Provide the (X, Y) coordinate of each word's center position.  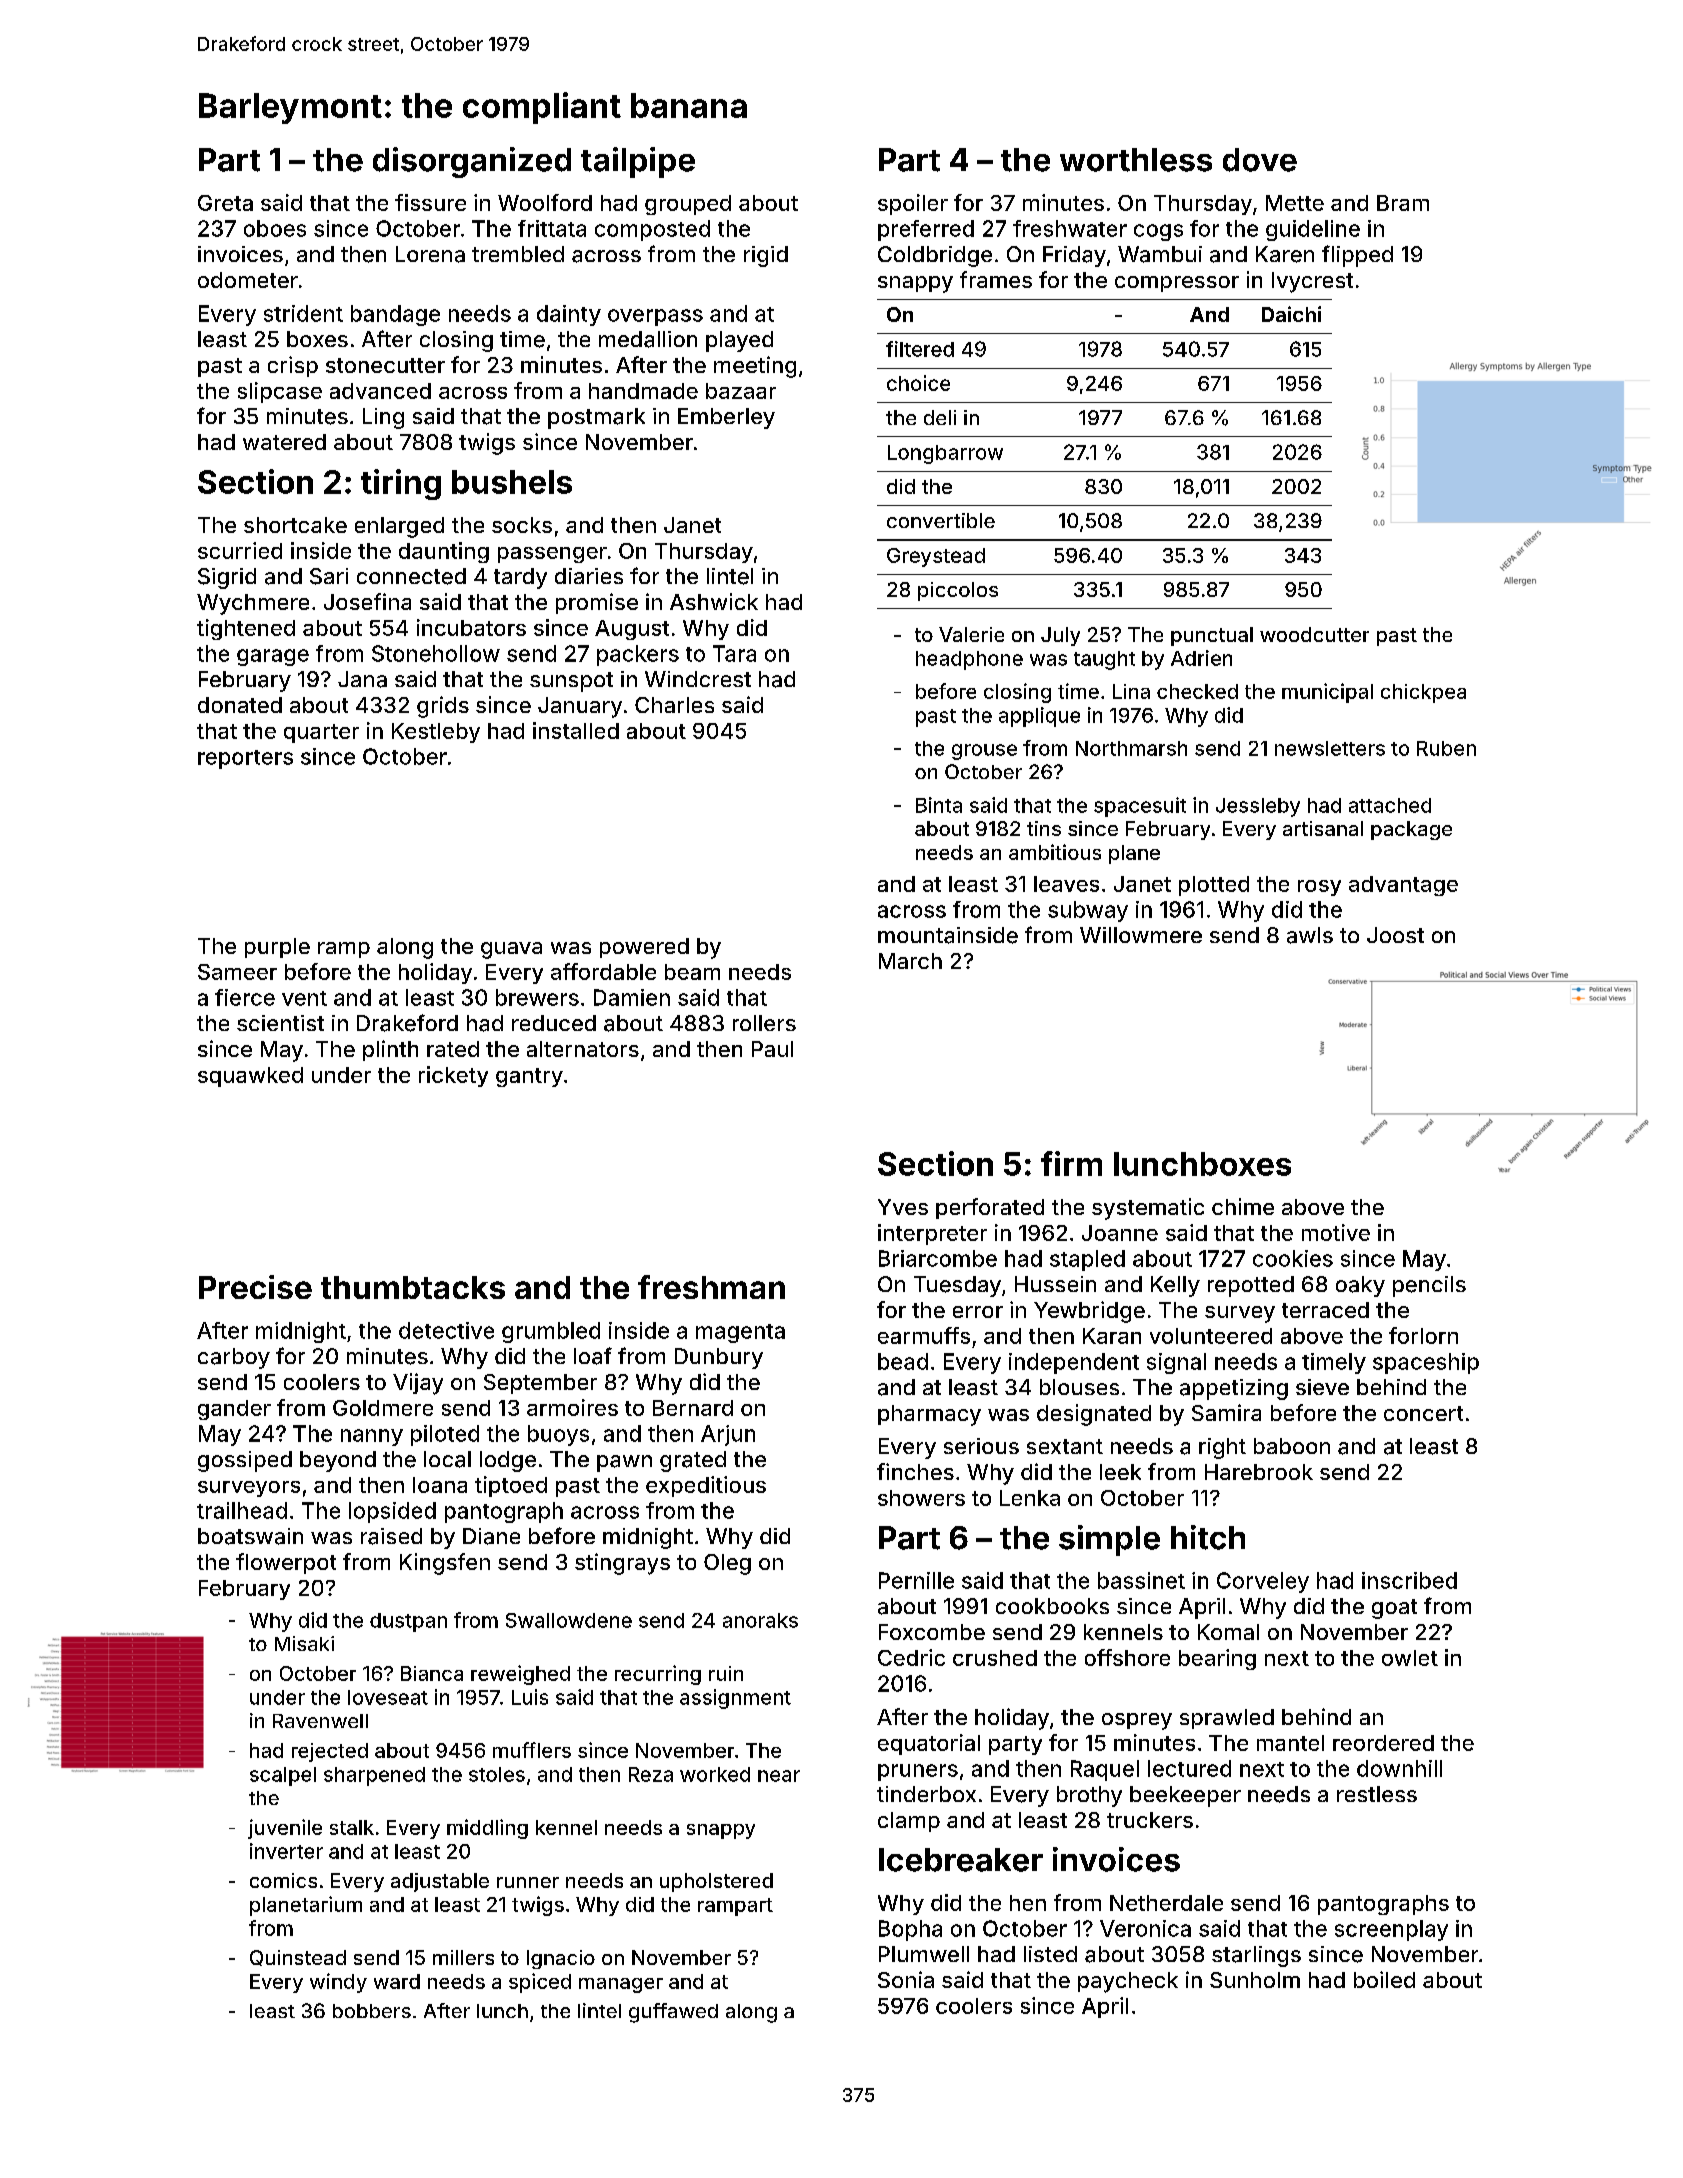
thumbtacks (413, 1287)
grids (443, 707)
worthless (1136, 160)
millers (463, 1957)
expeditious (706, 1486)
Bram (1403, 203)
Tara (734, 653)
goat (1394, 1609)
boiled (1384, 1979)
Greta (225, 203)
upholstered (716, 1882)
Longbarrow (945, 454)
